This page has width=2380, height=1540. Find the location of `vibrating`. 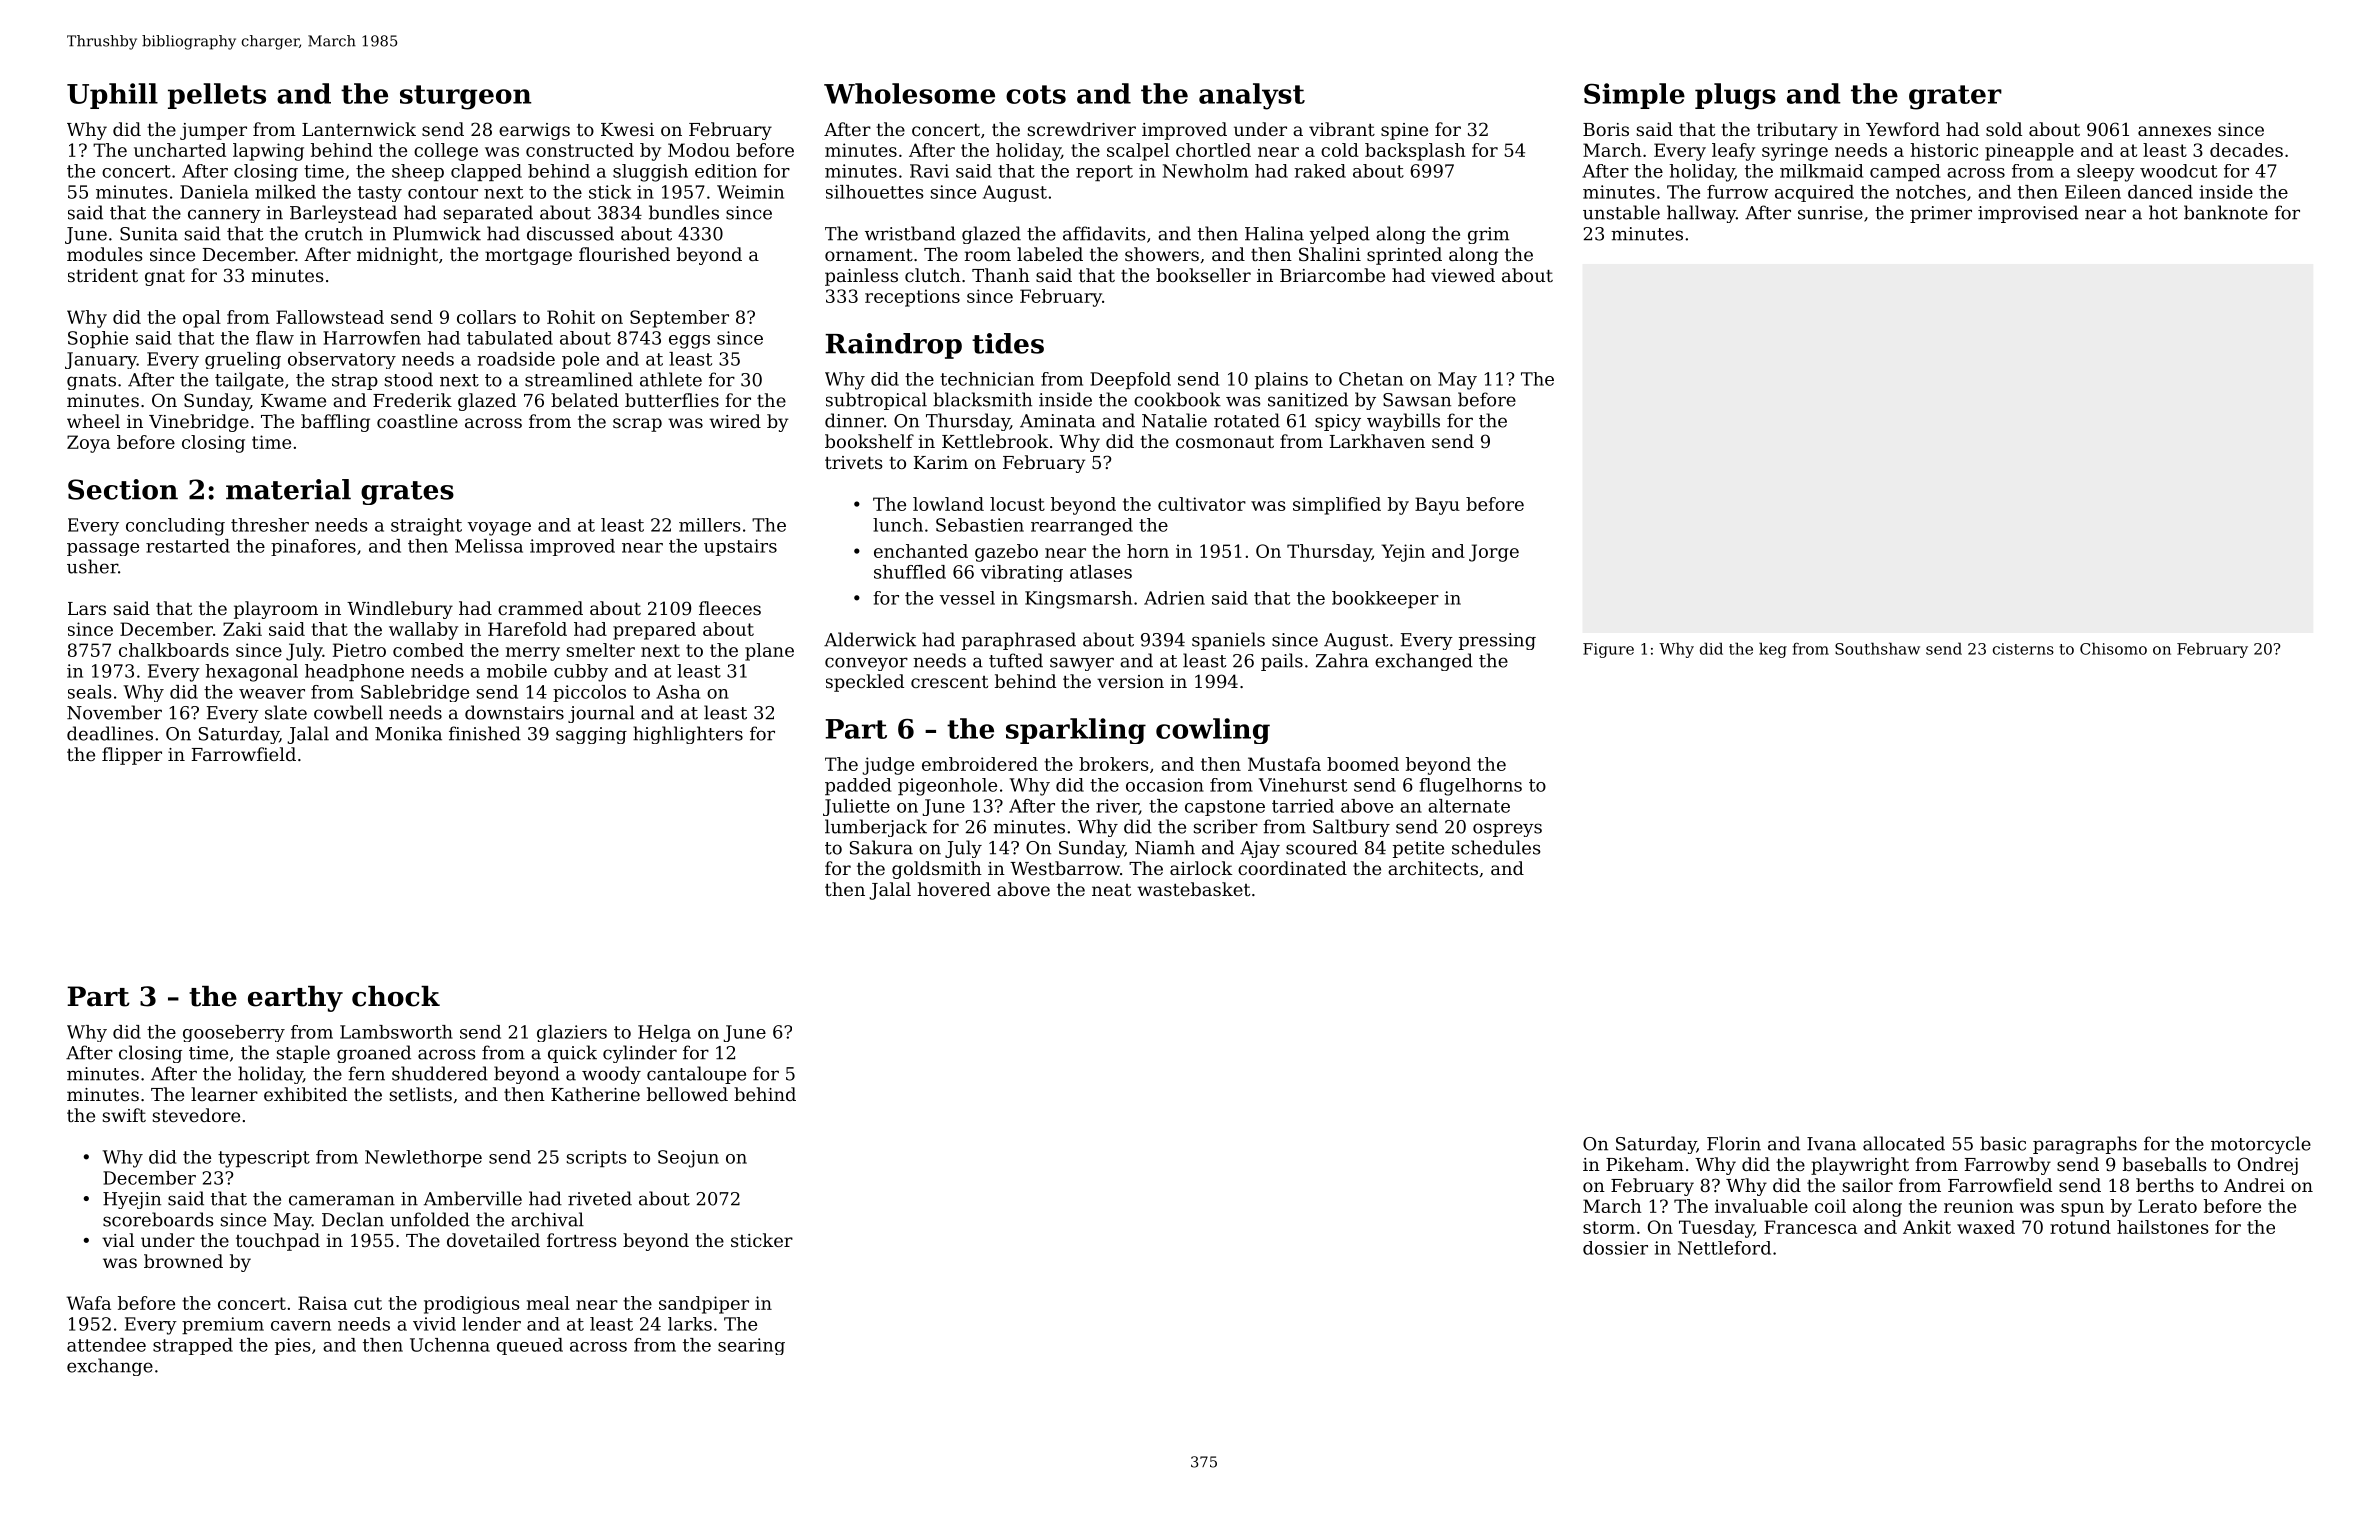

vibrating is located at coordinates (1022, 573).
